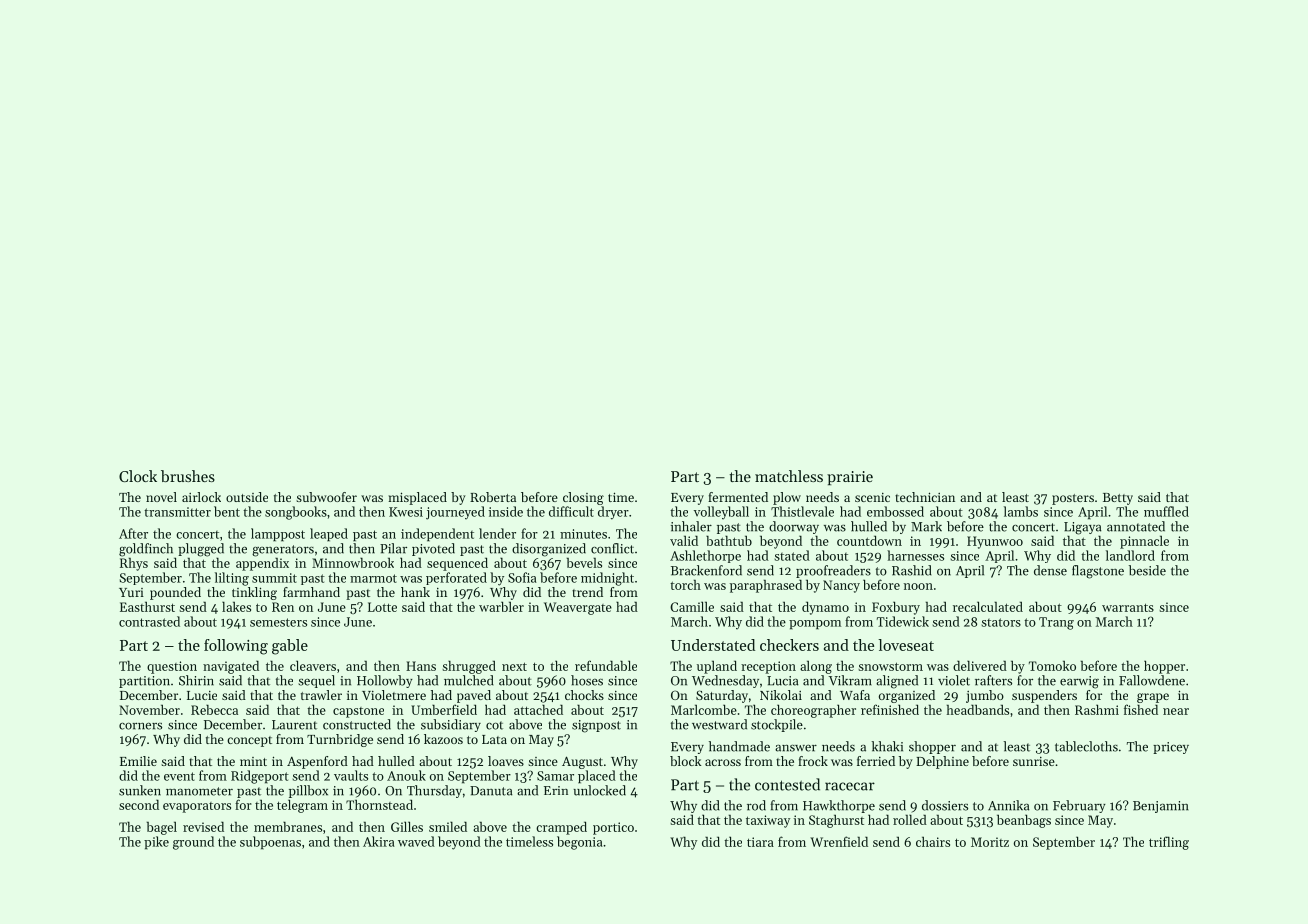 This screenshot has width=1308, height=924. What do you see at coordinates (406, 512) in the screenshot?
I see `Kwesi` at bounding box center [406, 512].
